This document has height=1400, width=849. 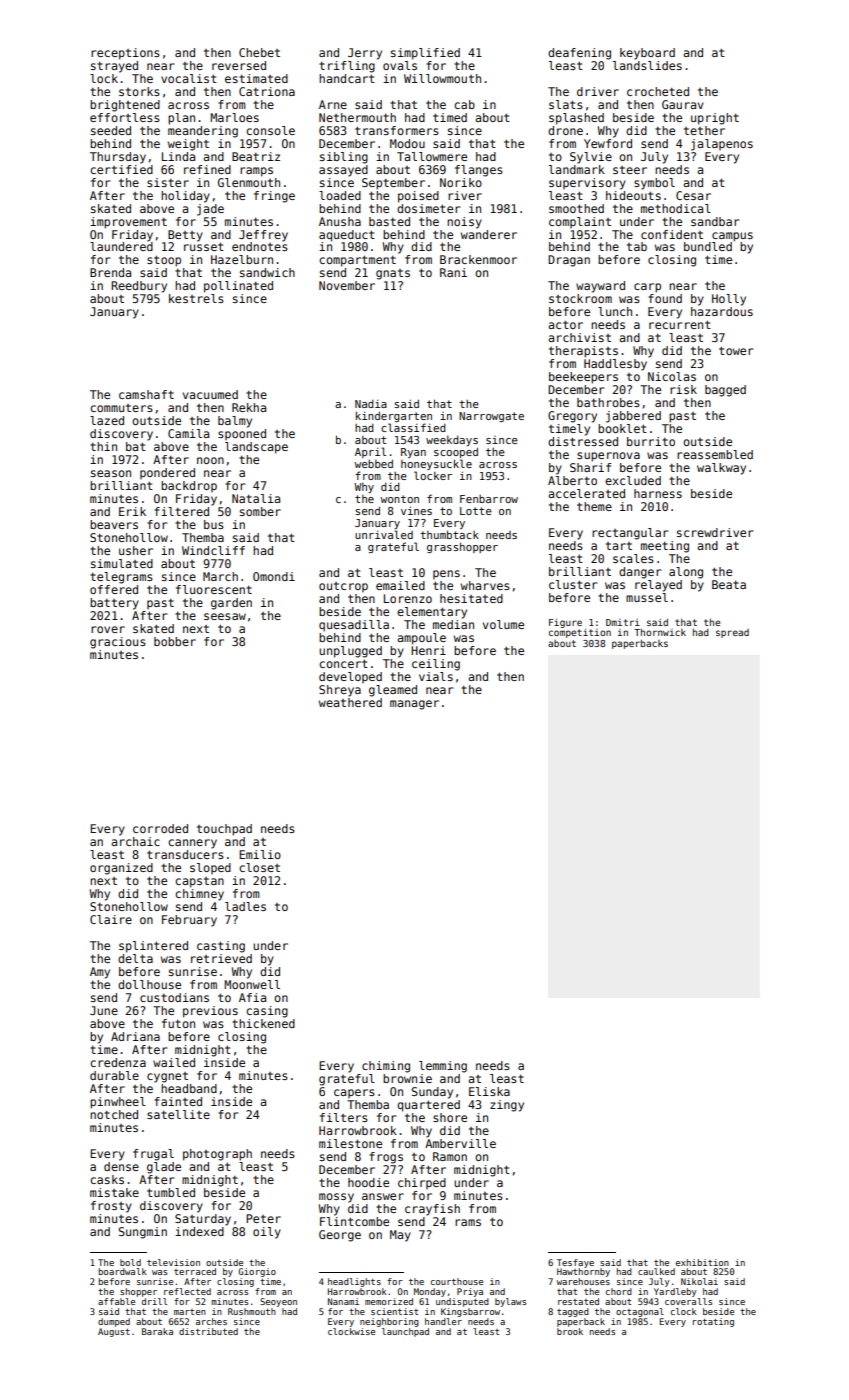 What do you see at coordinates (651, 441) in the document?
I see `burrito` at bounding box center [651, 441].
